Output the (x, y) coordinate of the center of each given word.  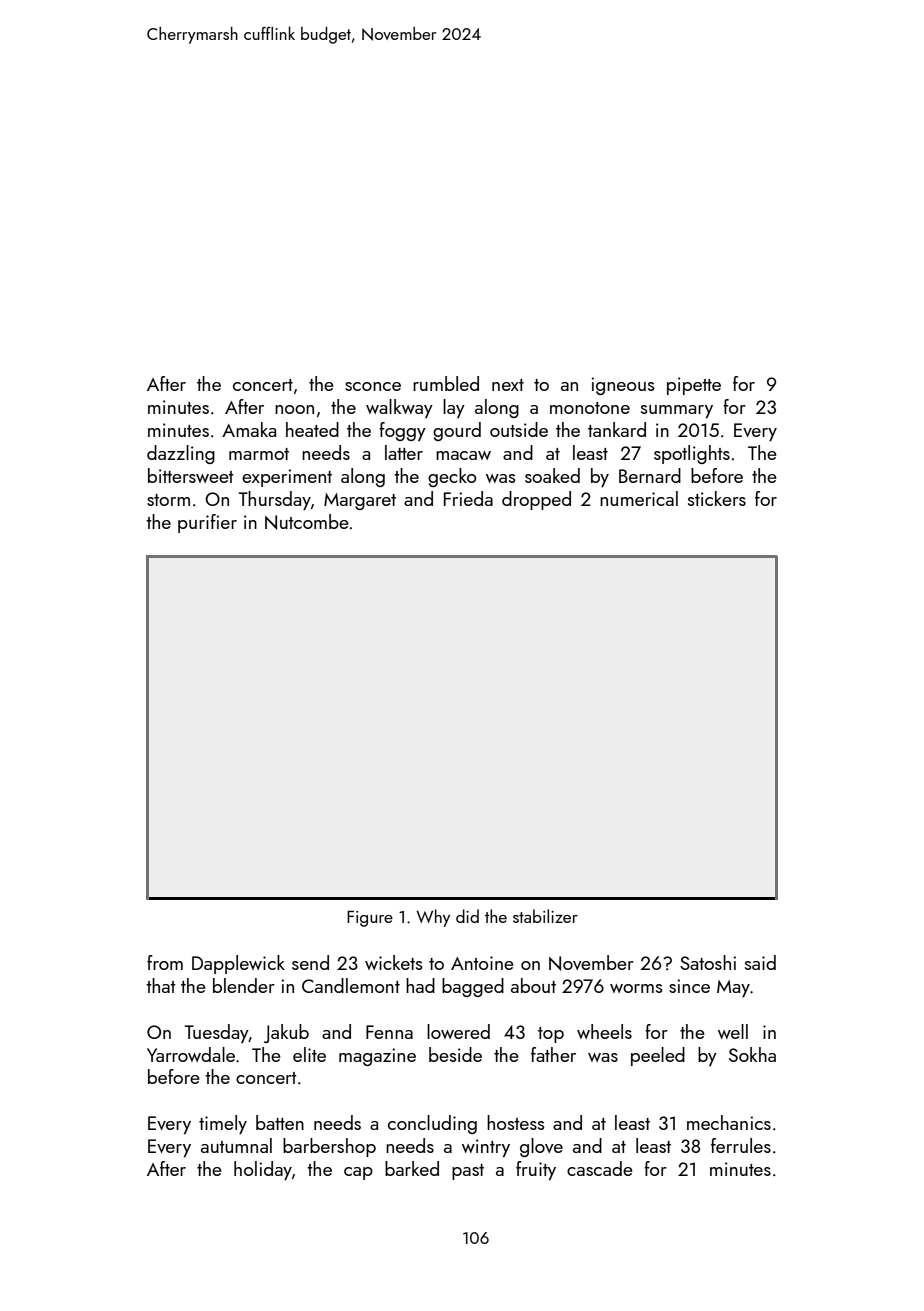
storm (168, 500)
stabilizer (545, 916)
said (760, 962)
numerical (639, 498)
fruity (536, 1170)
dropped (536, 500)
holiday (263, 1170)
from (165, 962)
